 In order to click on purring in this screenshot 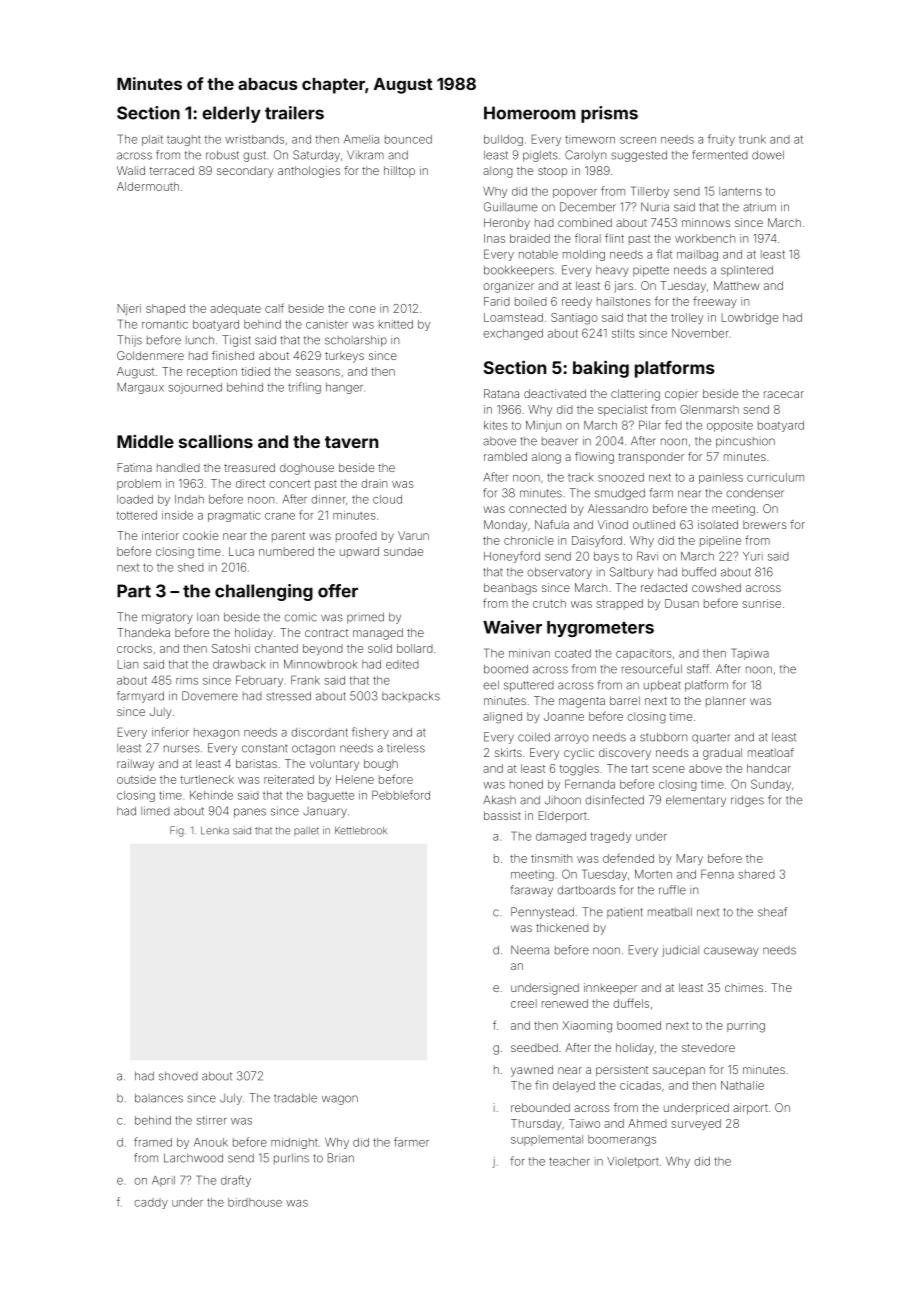, I will do `click(746, 1027)`.
